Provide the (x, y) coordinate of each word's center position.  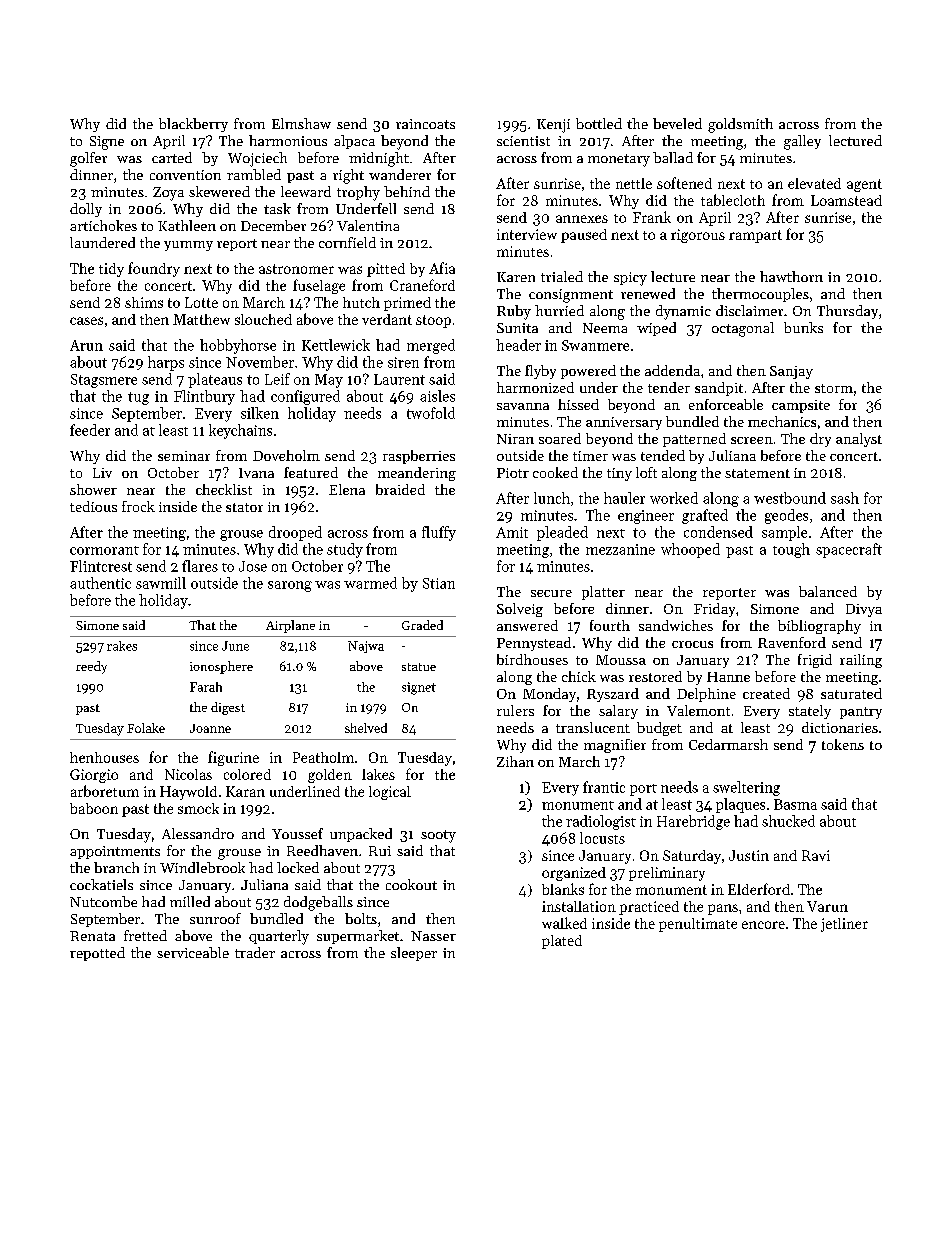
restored (655, 676)
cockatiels (101, 884)
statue (419, 667)
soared (560, 438)
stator (244, 507)
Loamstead (846, 200)
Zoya (168, 194)
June (235, 646)
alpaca (354, 142)
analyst (859, 440)
